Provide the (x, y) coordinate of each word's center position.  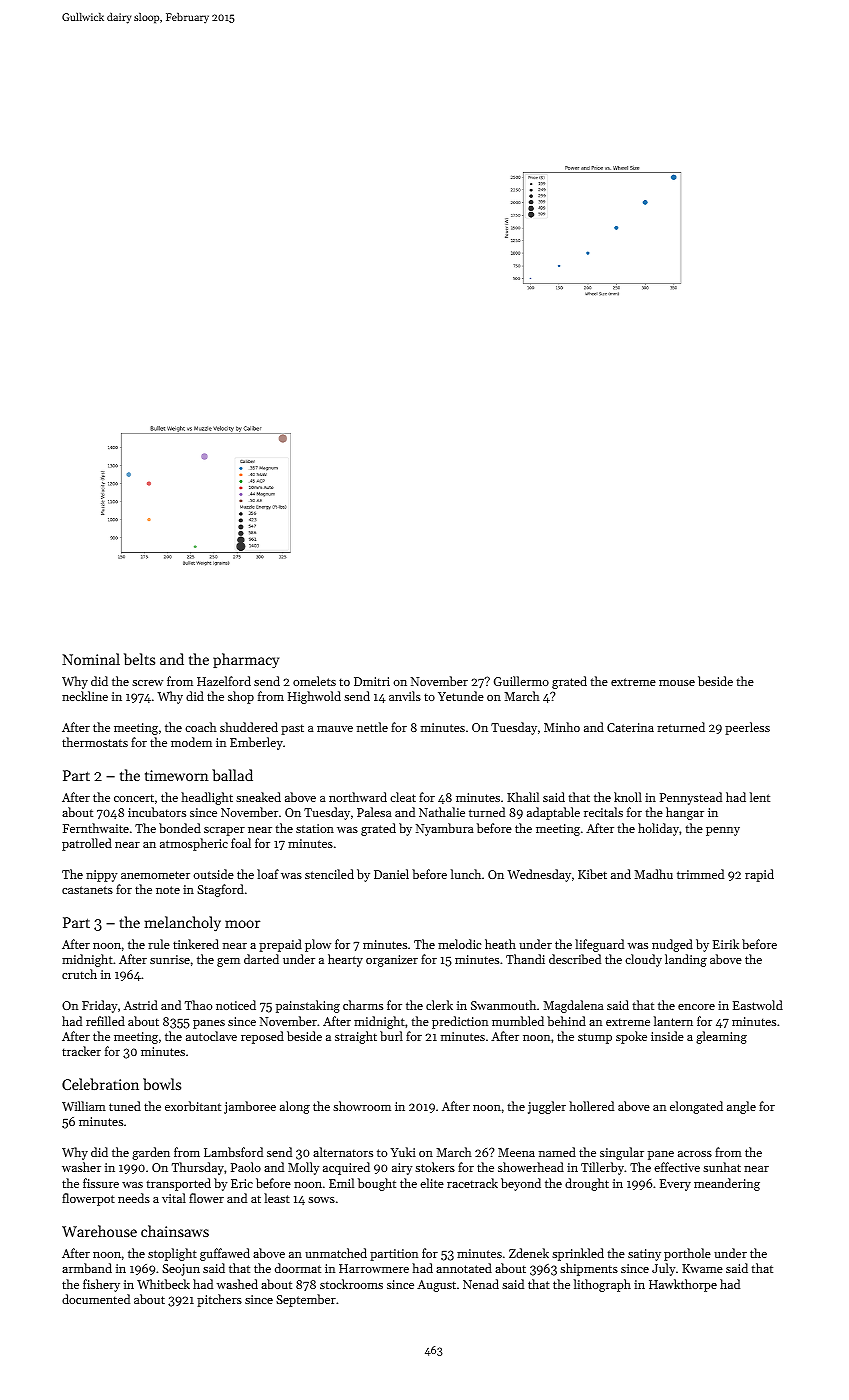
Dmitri (372, 681)
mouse (677, 683)
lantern (673, 1021)
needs (134, 1198)
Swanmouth (503, 1005)
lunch (466, 874)
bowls (162, 1084)
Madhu (654, 874)
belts (139, 659)
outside (214, 874)
